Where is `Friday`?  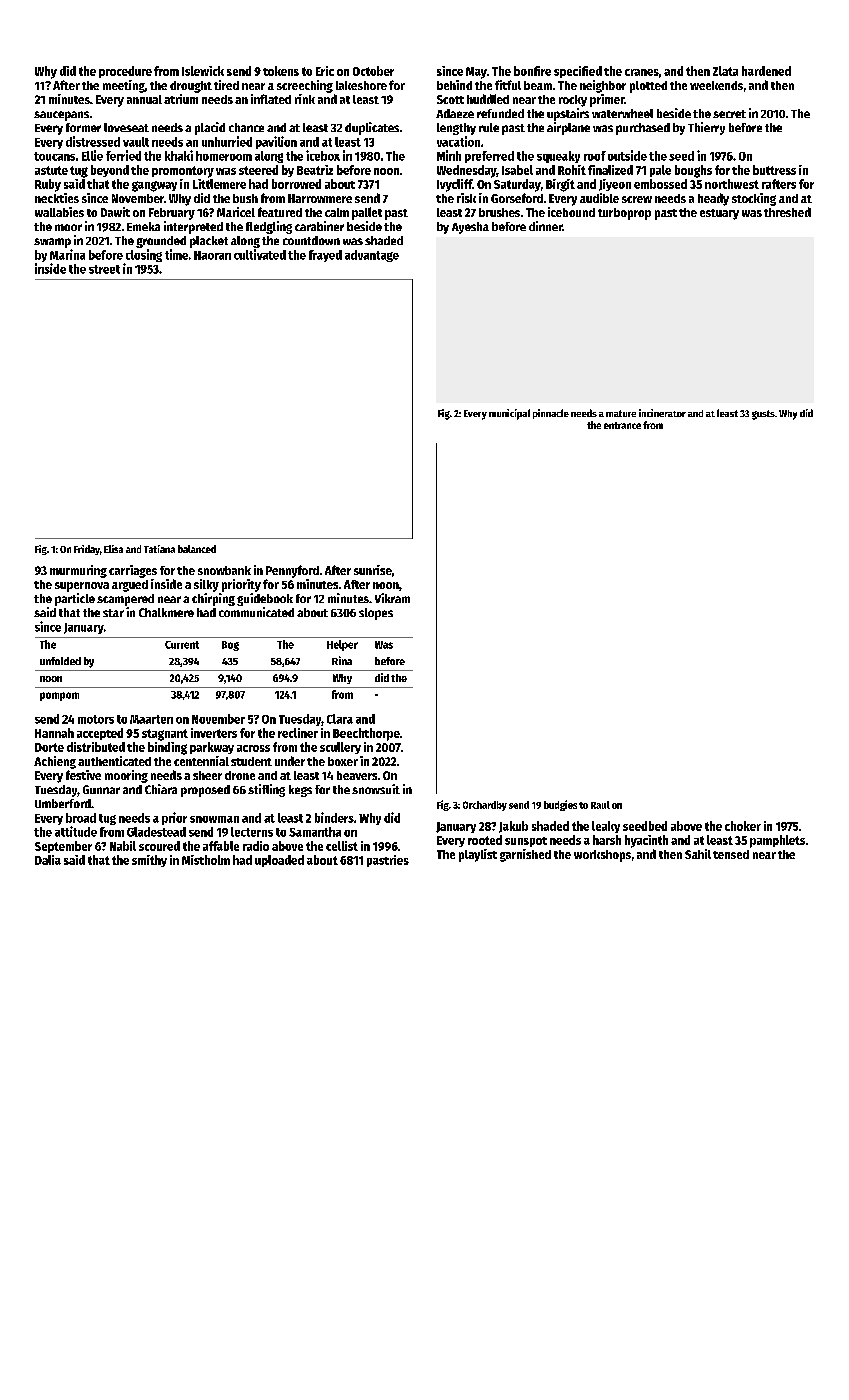 Friday is located at coordinates (87, 550).
